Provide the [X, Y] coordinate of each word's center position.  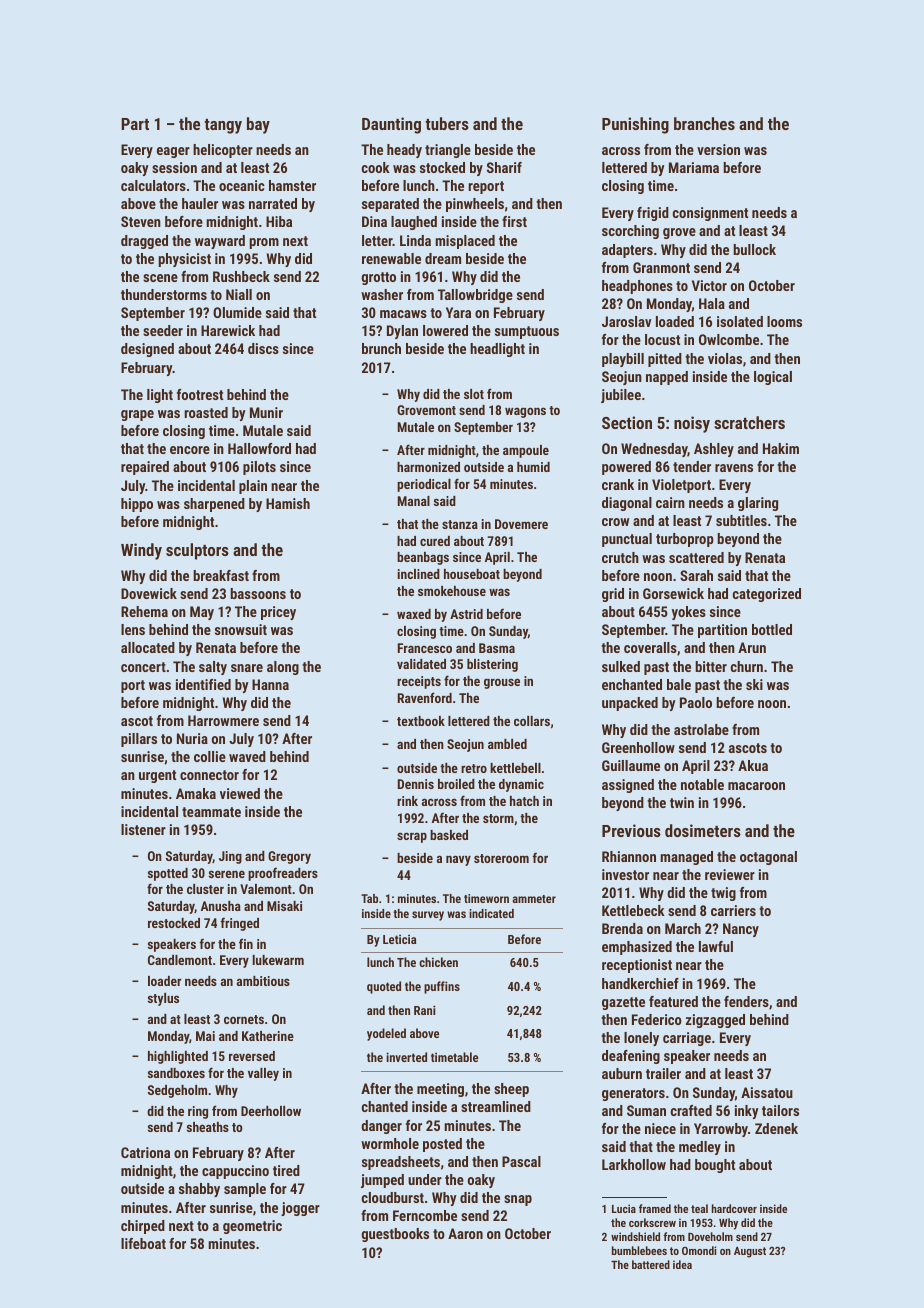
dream [443, 258]
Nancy [741, 930]
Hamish [288, 503]
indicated [491, 913]
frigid [653, 214]
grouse [502, 683]
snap [518, 1200]
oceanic [242, 185]
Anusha [221, 906]
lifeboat [143, 1243]
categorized [767, 595]
